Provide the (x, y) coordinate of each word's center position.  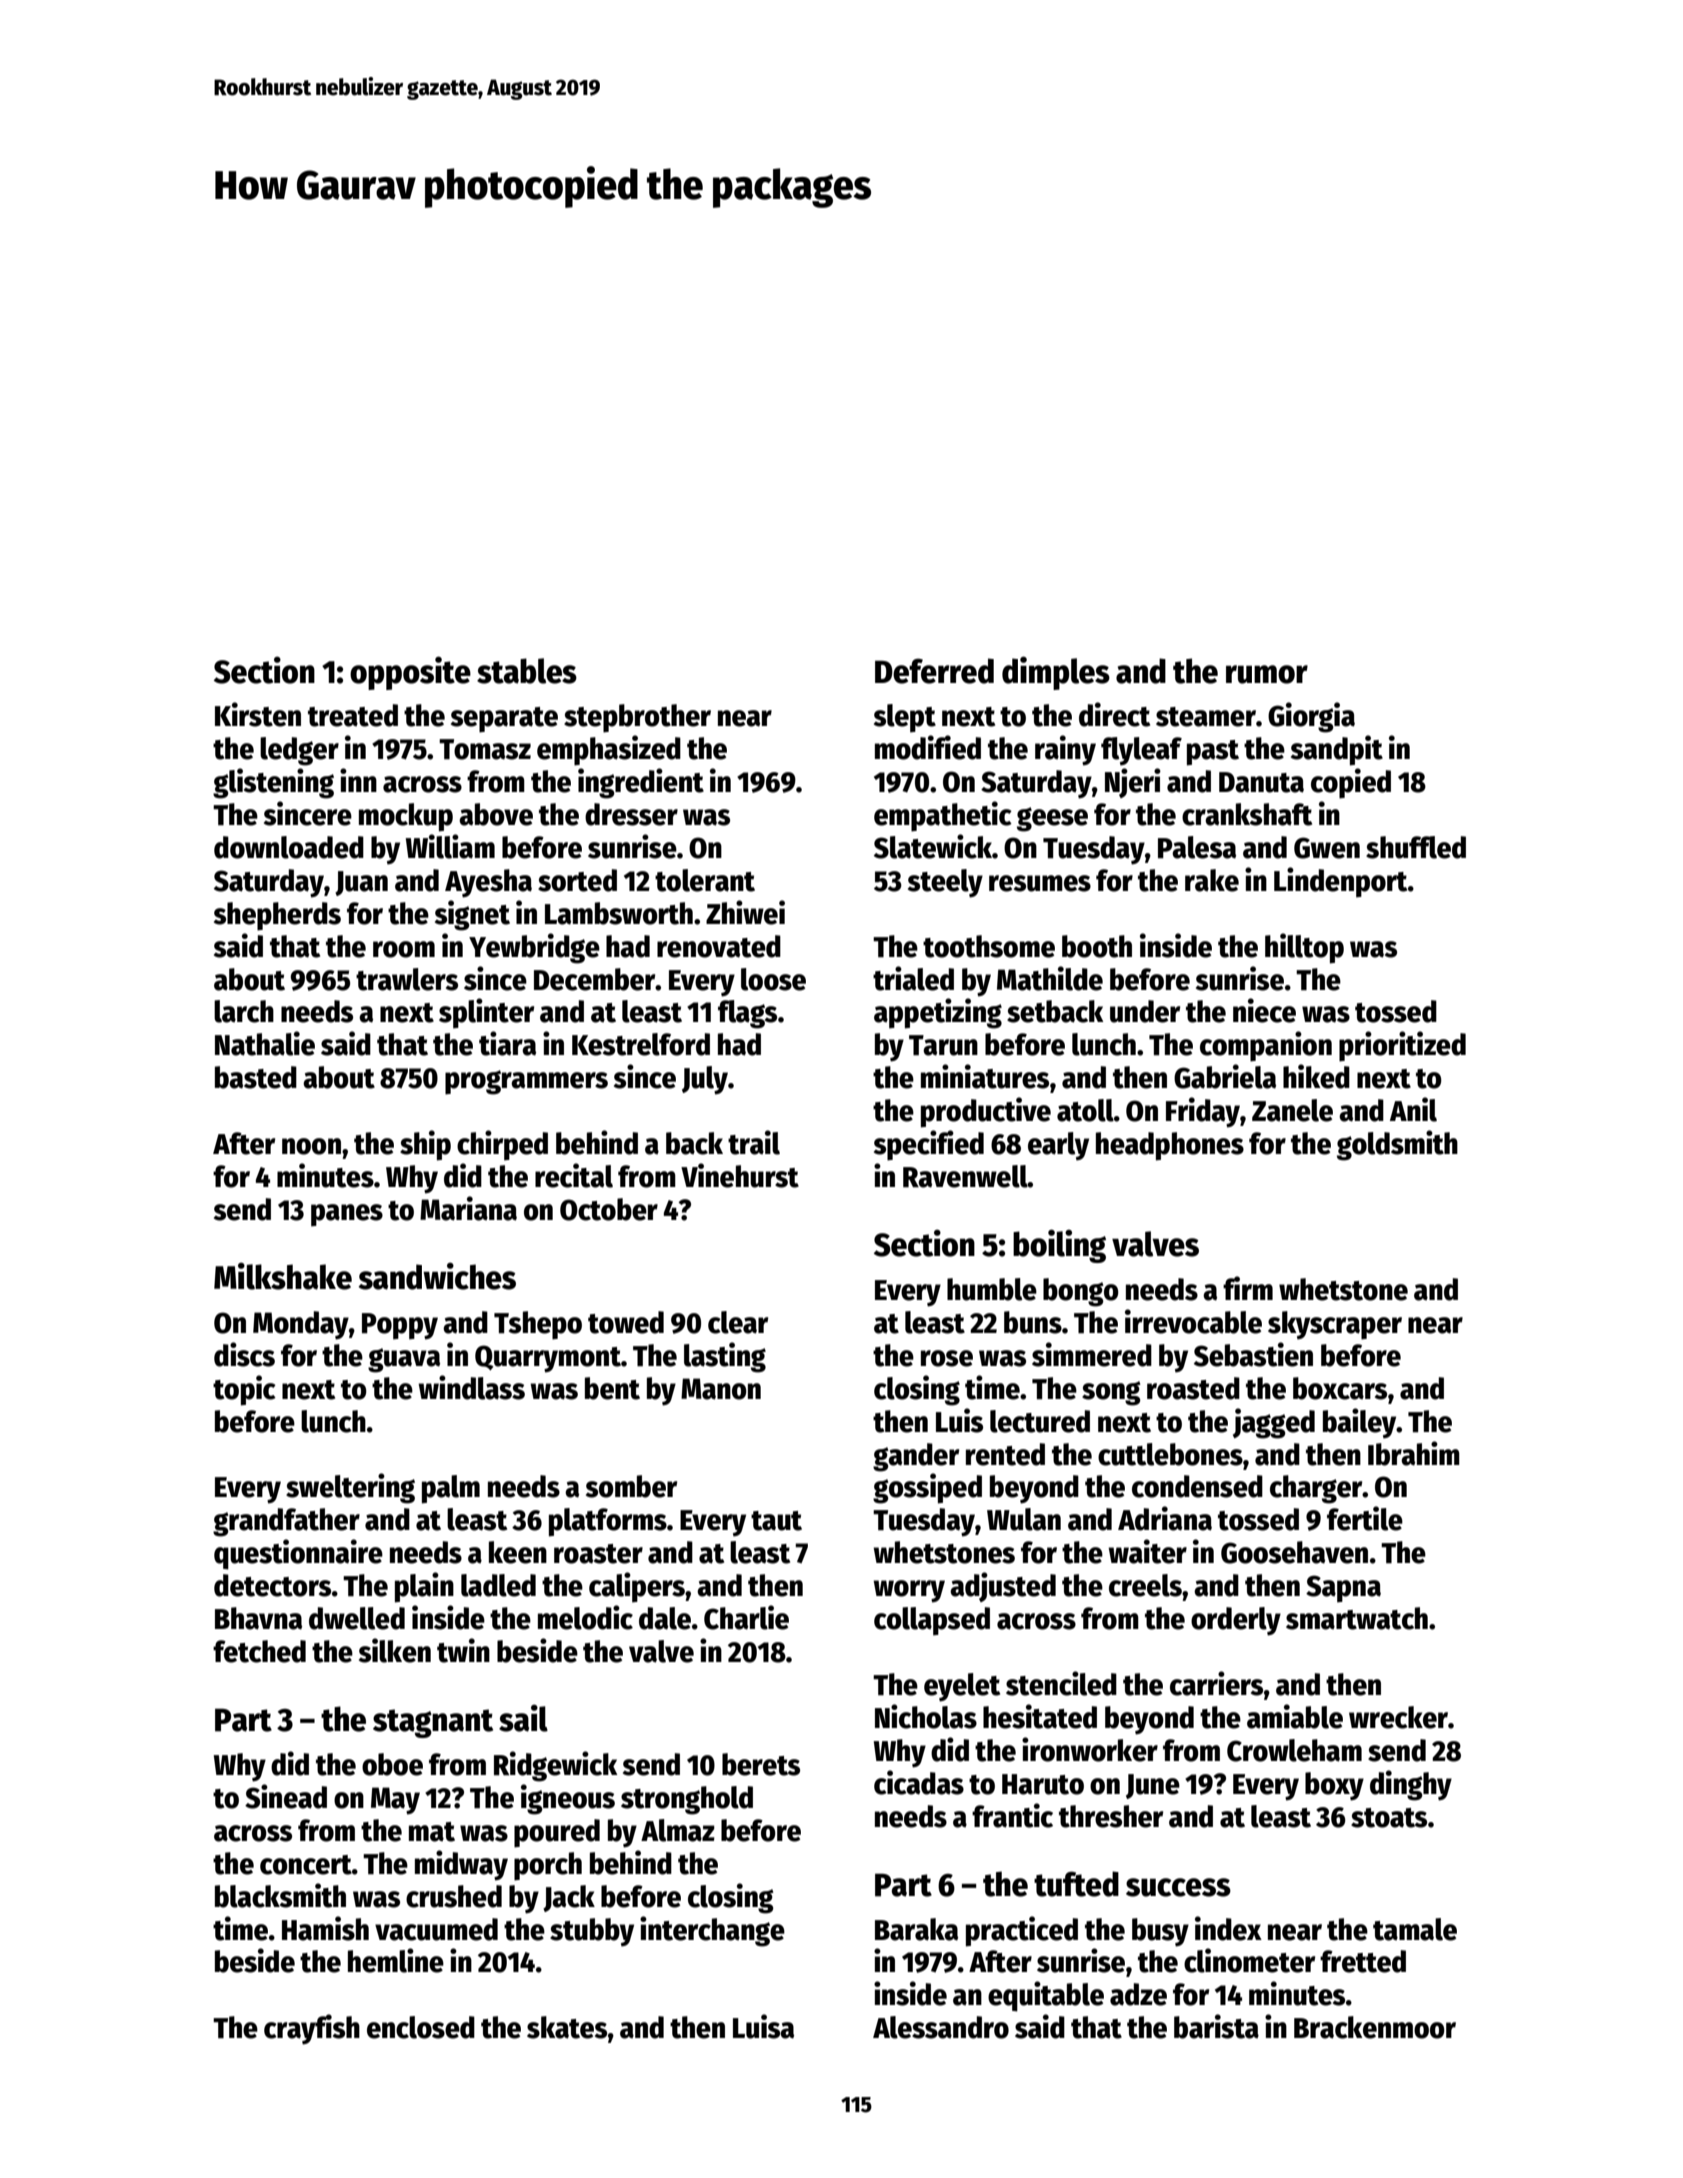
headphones (1170, 1146)
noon (311, 1146)
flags (747, 1014)
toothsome (989, 946)
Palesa (1197, 847)
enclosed (421, 2027)
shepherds (277, 916)
